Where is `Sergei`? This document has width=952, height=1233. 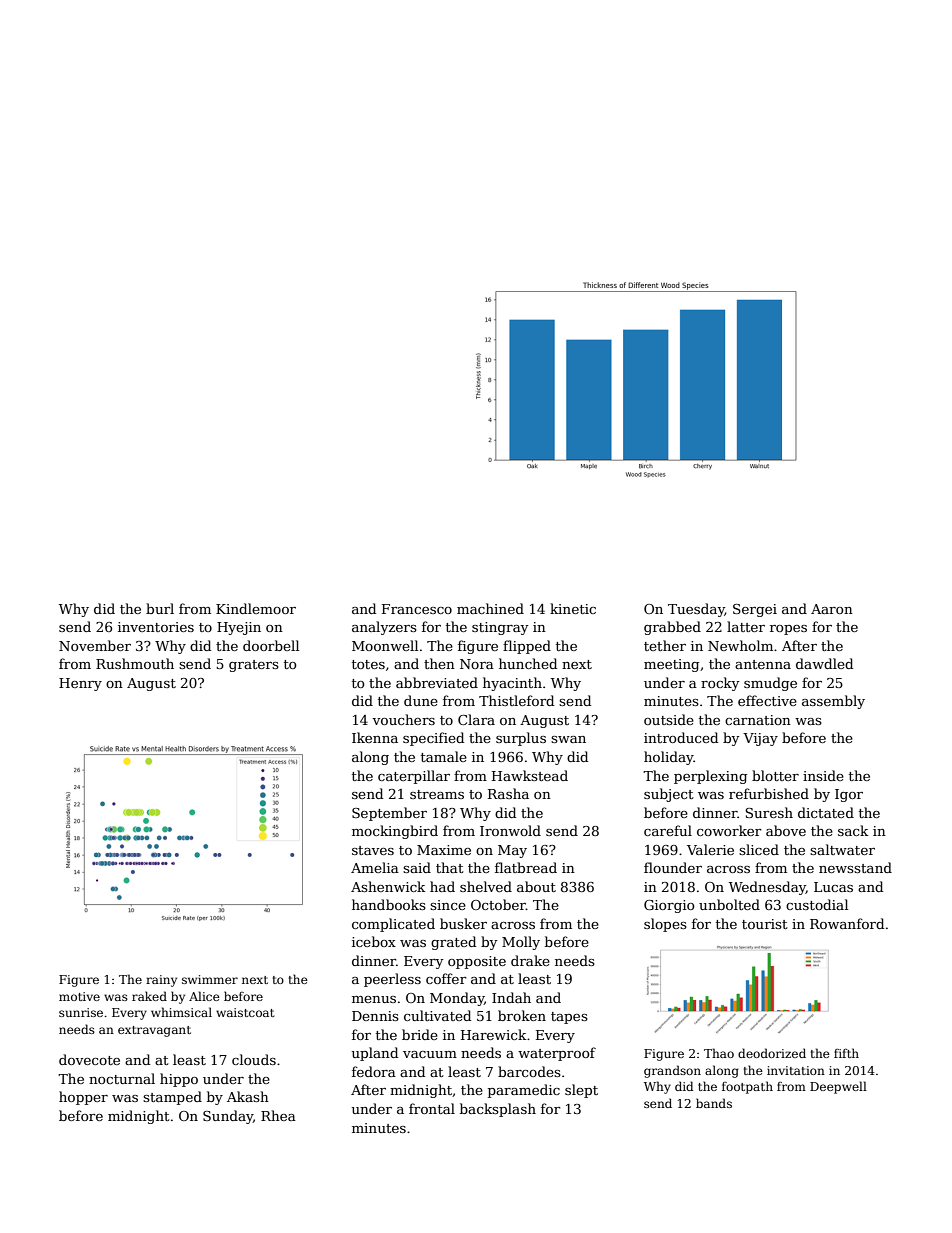 Sergei is located at coordinates (755, 610).
